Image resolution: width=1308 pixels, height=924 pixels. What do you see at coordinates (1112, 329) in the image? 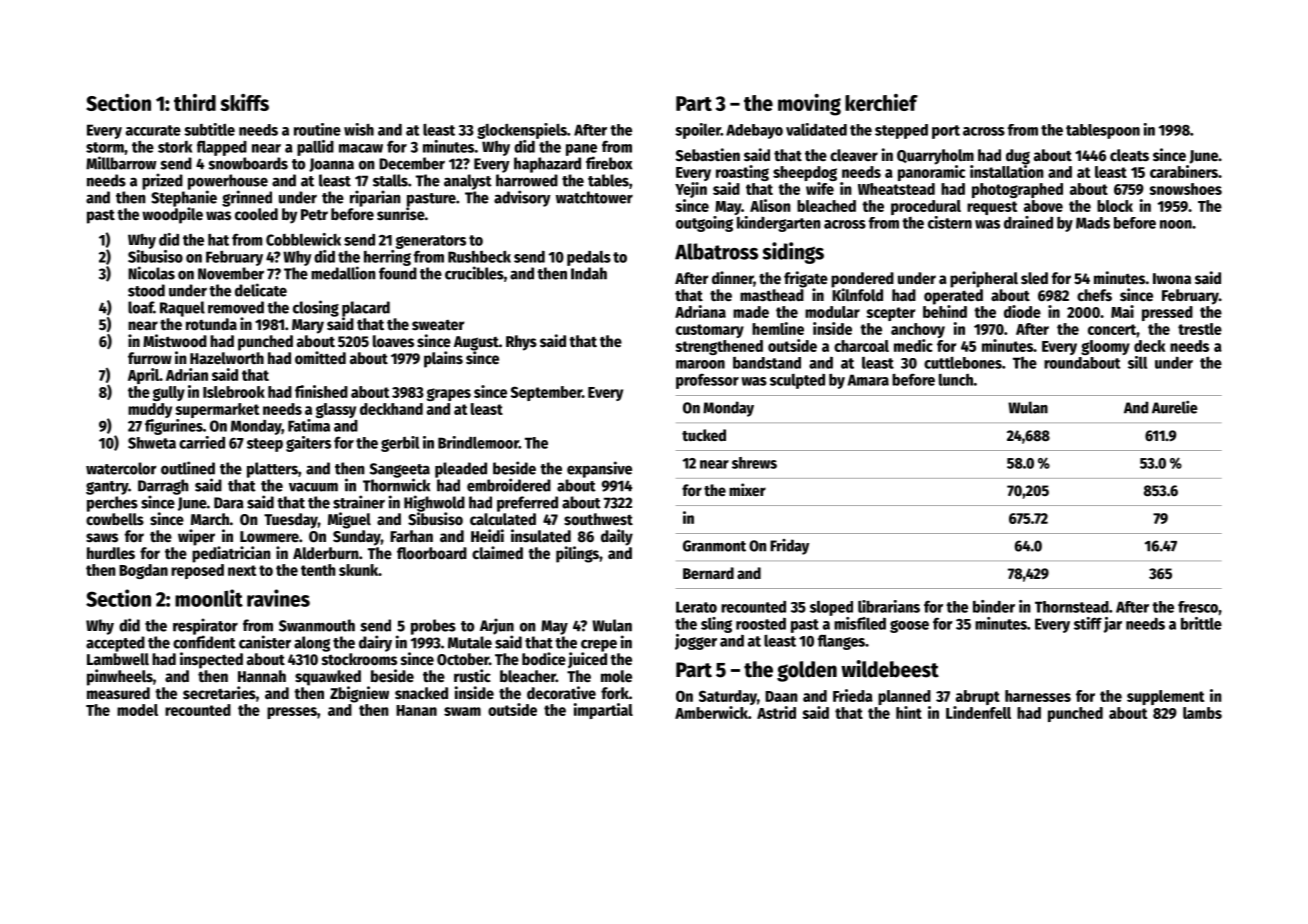
I see `concert` at bounding box center [1112, 329].
